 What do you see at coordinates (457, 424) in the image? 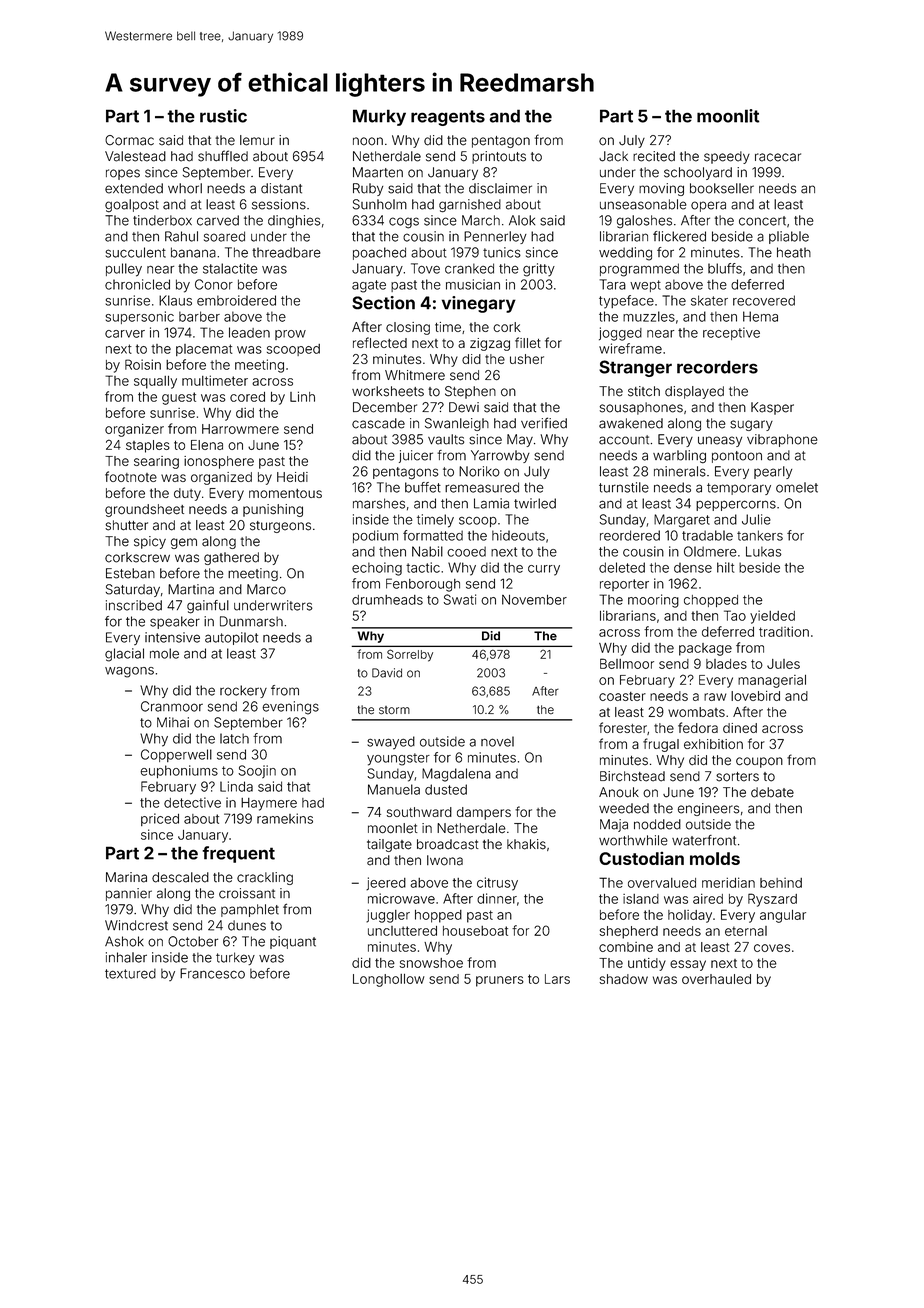
I see `Swanleigh` at bounding box center [457, 424].
